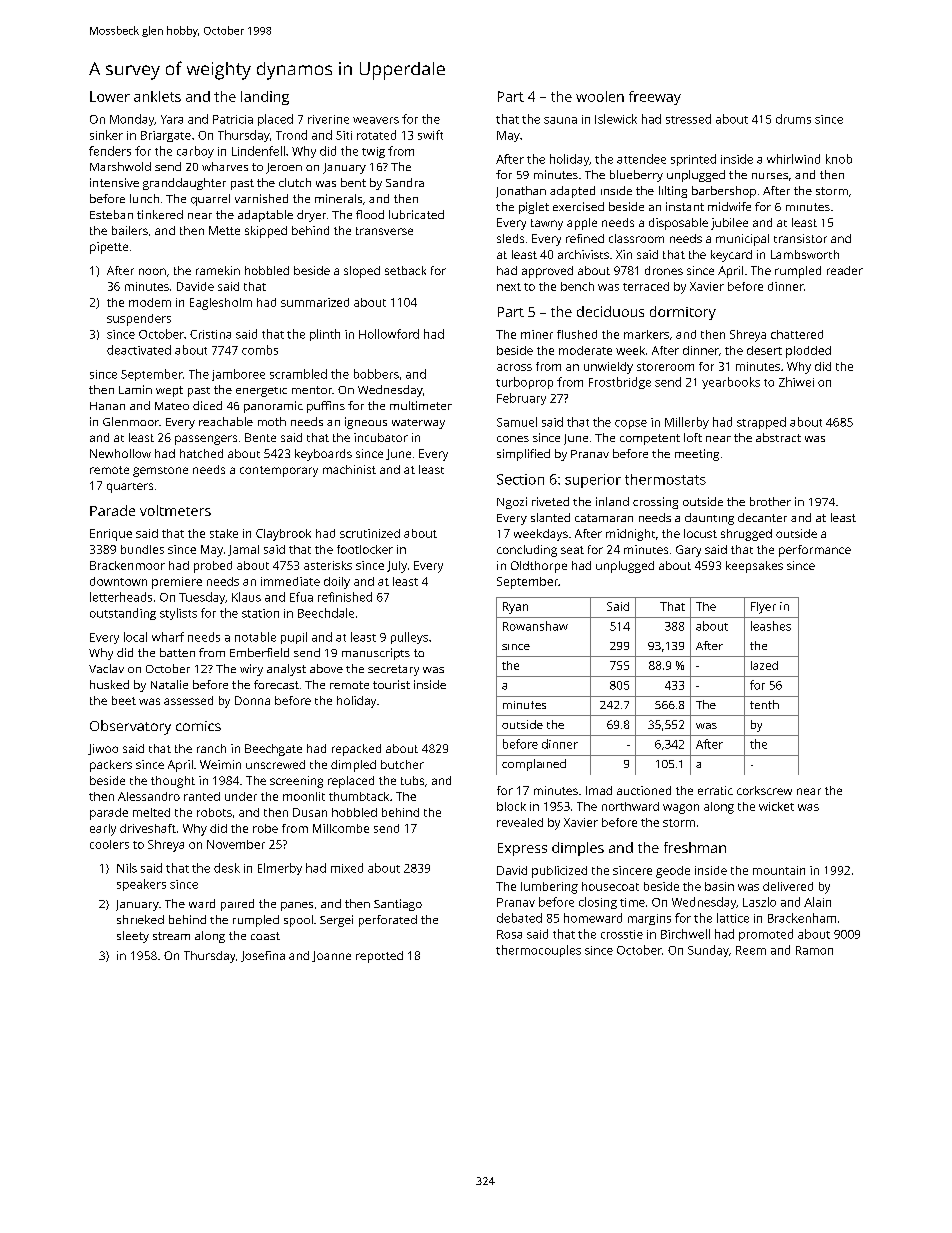  What do you see at coordinates (265, 98) in the page?
I see `landing` at bounding box center [265, 98].
